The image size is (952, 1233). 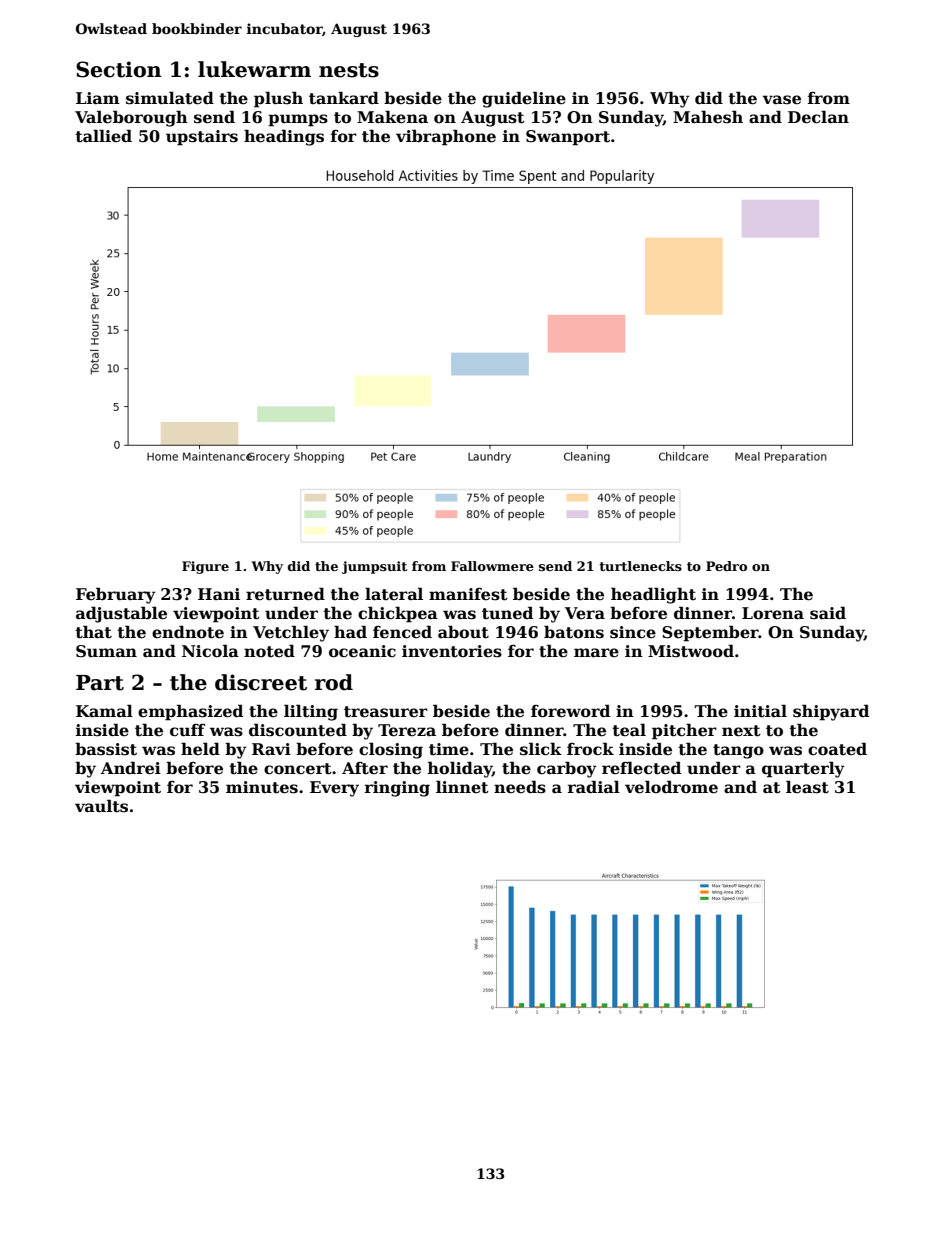 I want to click on nests, so click(x=349, y=70).
